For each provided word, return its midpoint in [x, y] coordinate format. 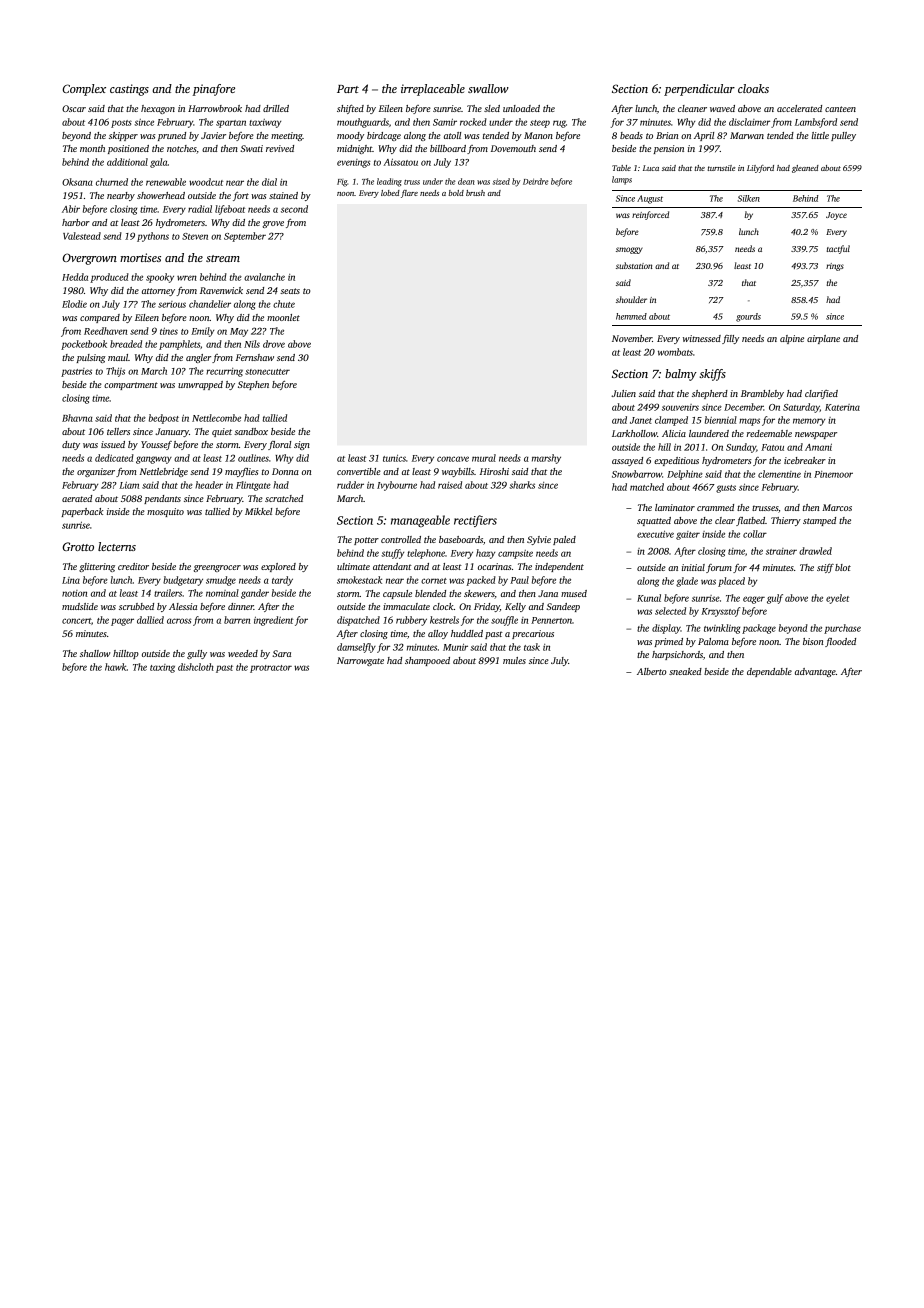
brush [475, 193]
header [209, 485]
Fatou [772, 447]
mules [514, 660]
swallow [488, 88]
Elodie [74, 304]
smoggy [629, 250]
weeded [243, 653]
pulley [843, 136]
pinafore [213, 90]
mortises [140, 257]
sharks [522, 485]
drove [274, 344]
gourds [748, 317]
